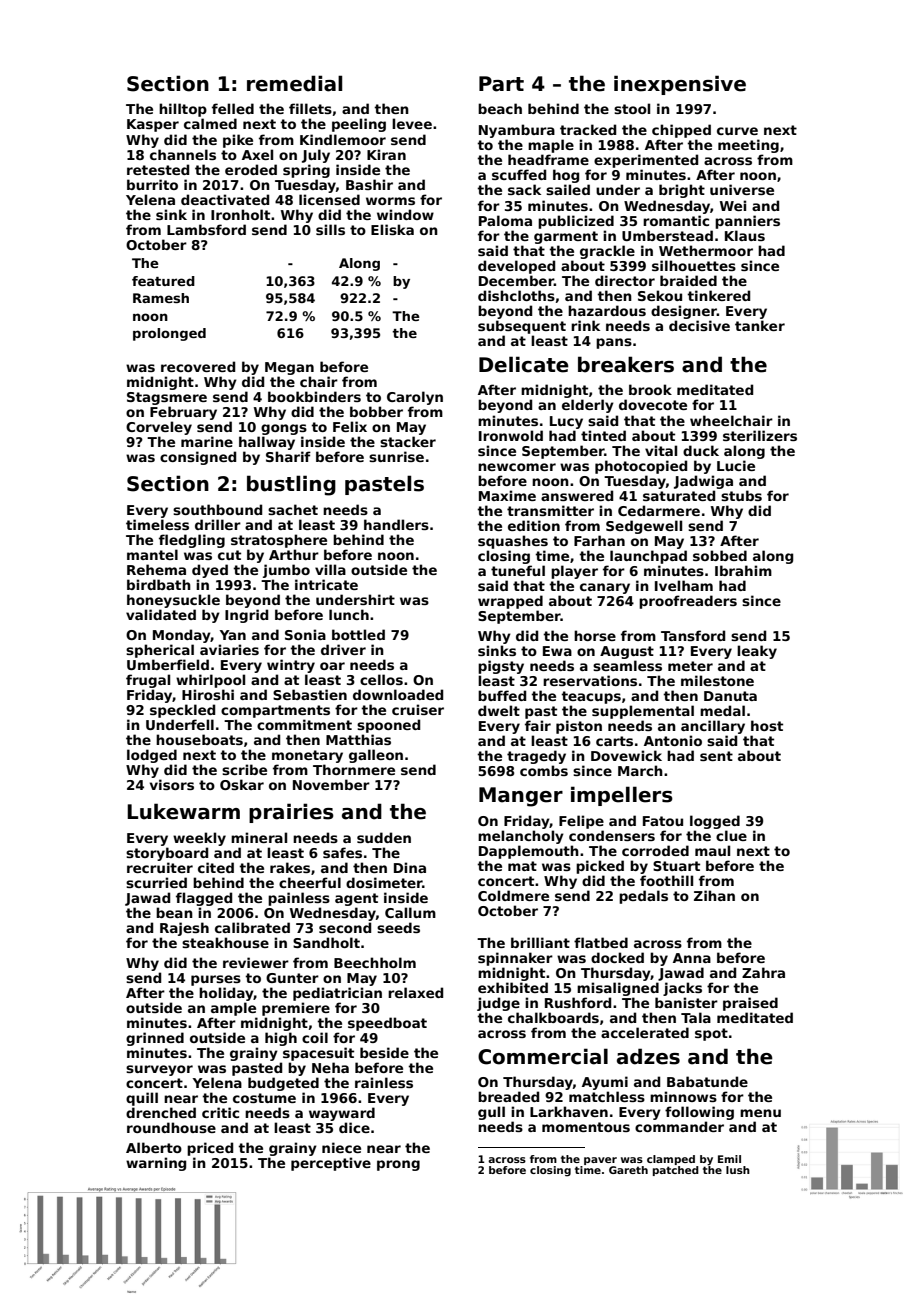 Image resolution: width=924 pixels, height=1314 pixels. I want to click on storyboard, so click(167, 854).
